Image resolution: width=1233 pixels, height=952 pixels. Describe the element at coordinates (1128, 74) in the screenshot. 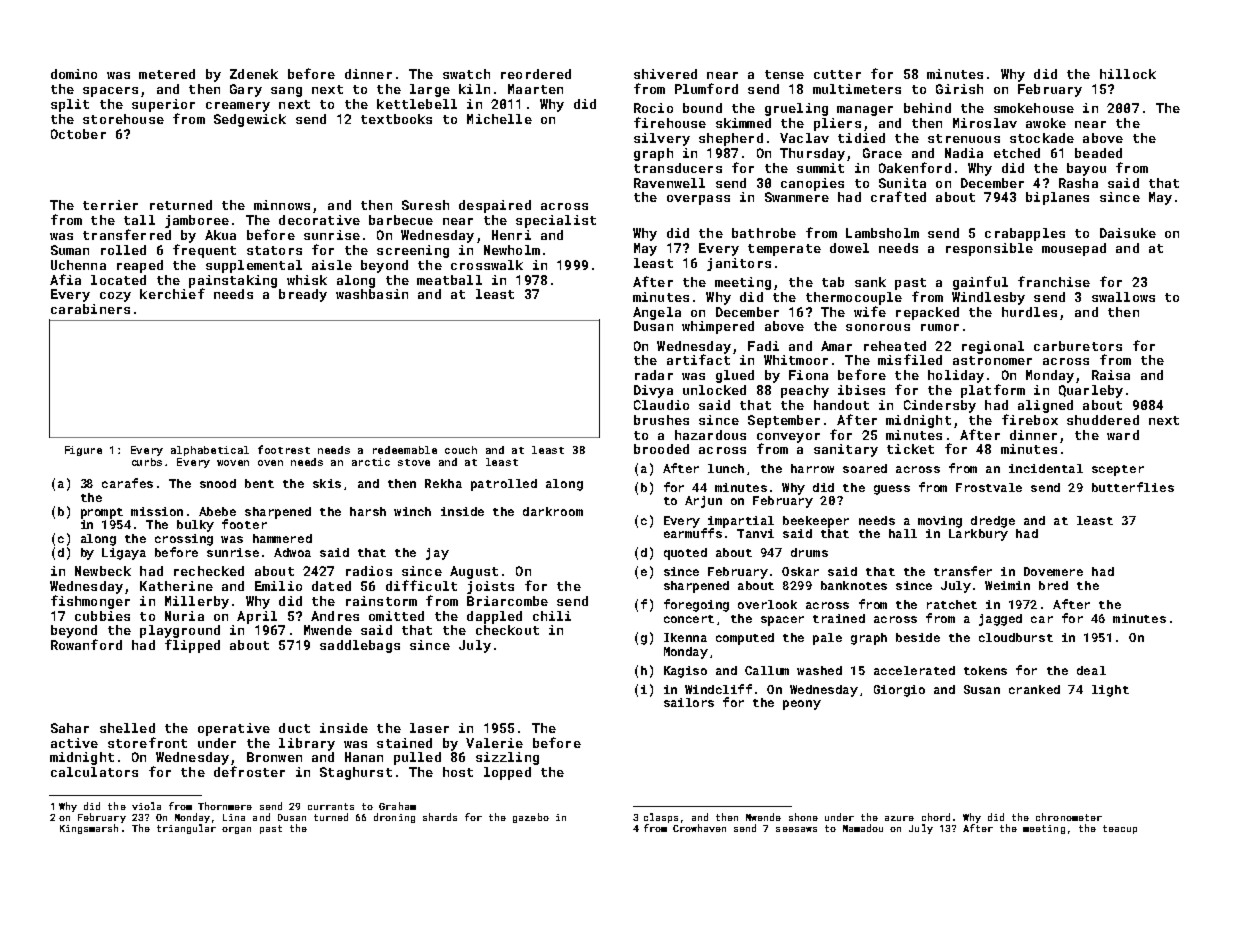

I see `hillock` at that location.
